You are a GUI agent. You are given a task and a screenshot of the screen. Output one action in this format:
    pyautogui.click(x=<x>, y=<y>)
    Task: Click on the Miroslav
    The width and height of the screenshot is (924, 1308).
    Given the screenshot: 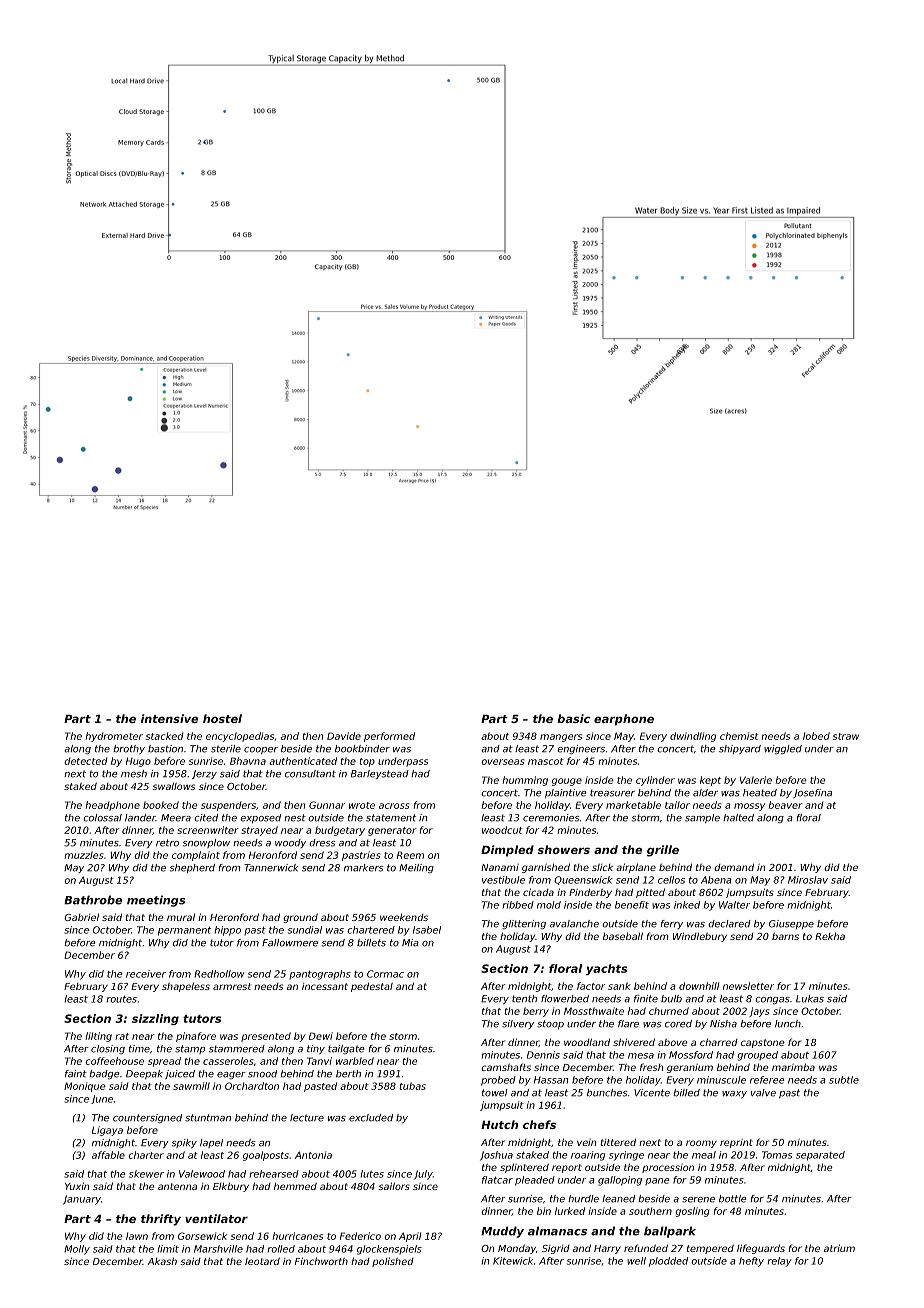 What is the action you would take?
    pyautogui.click(x=808, y=880)
